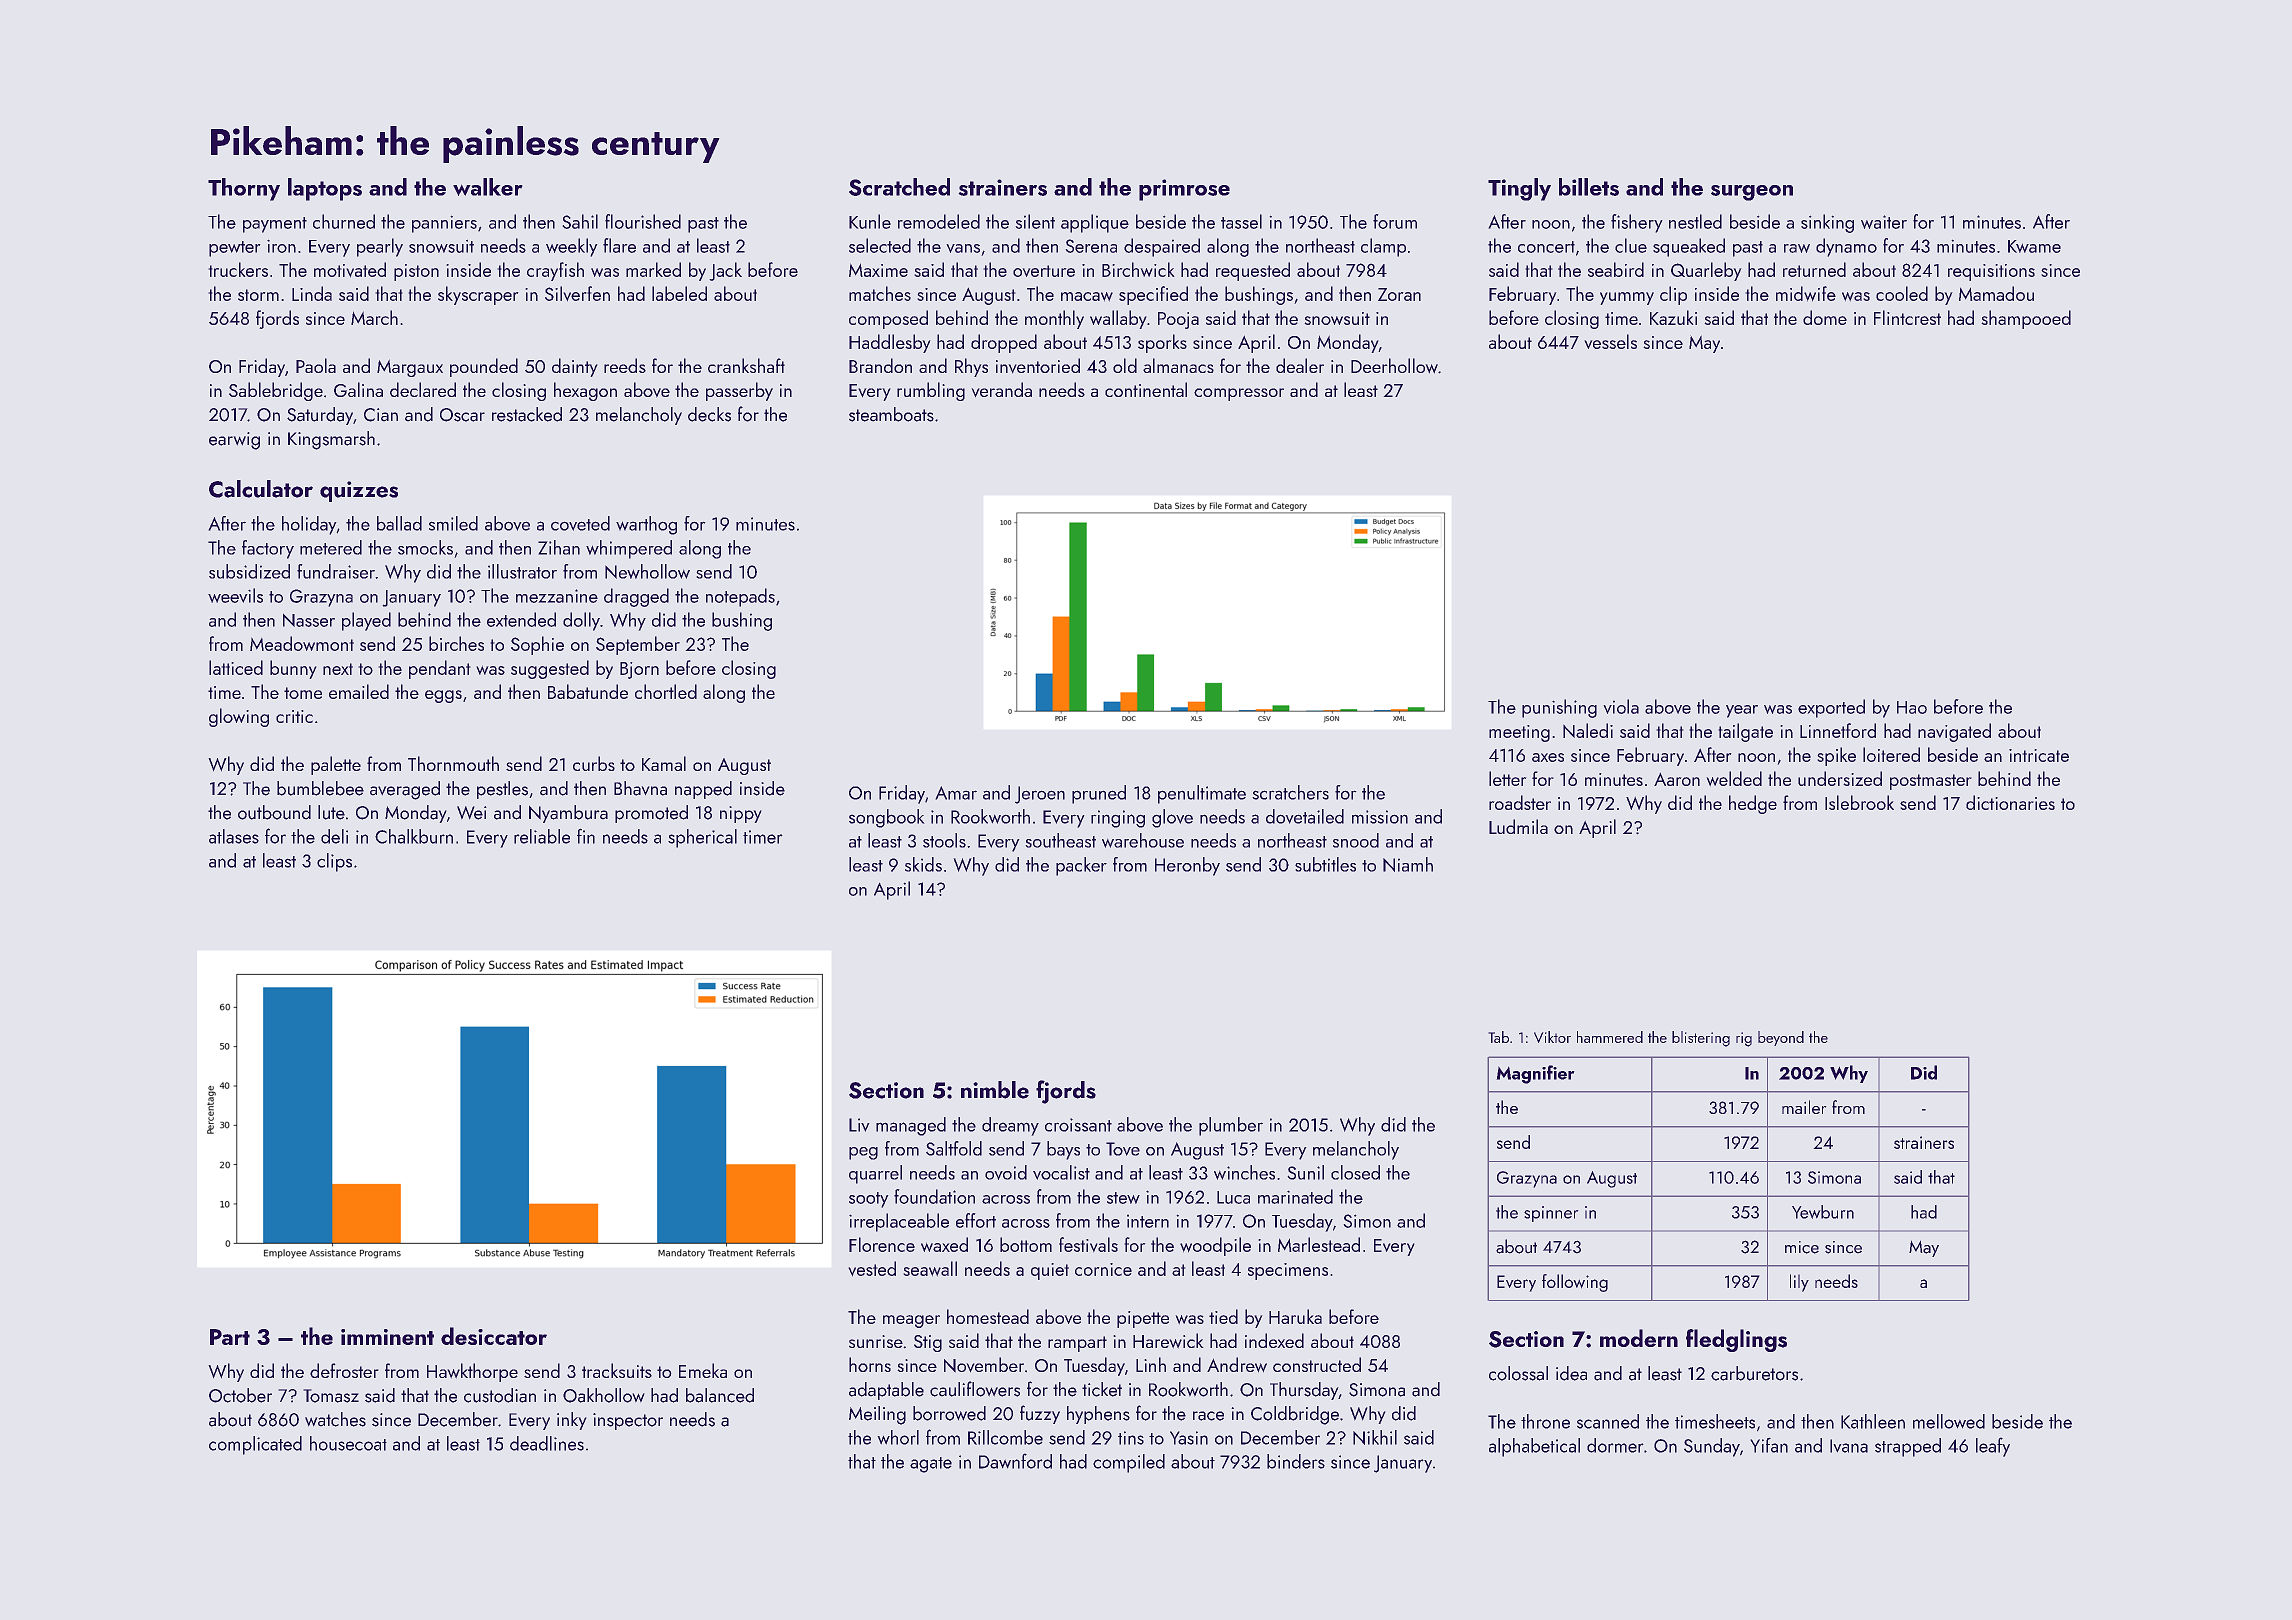 This screenshot has width=2292, height=1620. What do you see at coordinates (666, 691) in the screenshot?
I see `chortled` at bounding box center [666, 691].
